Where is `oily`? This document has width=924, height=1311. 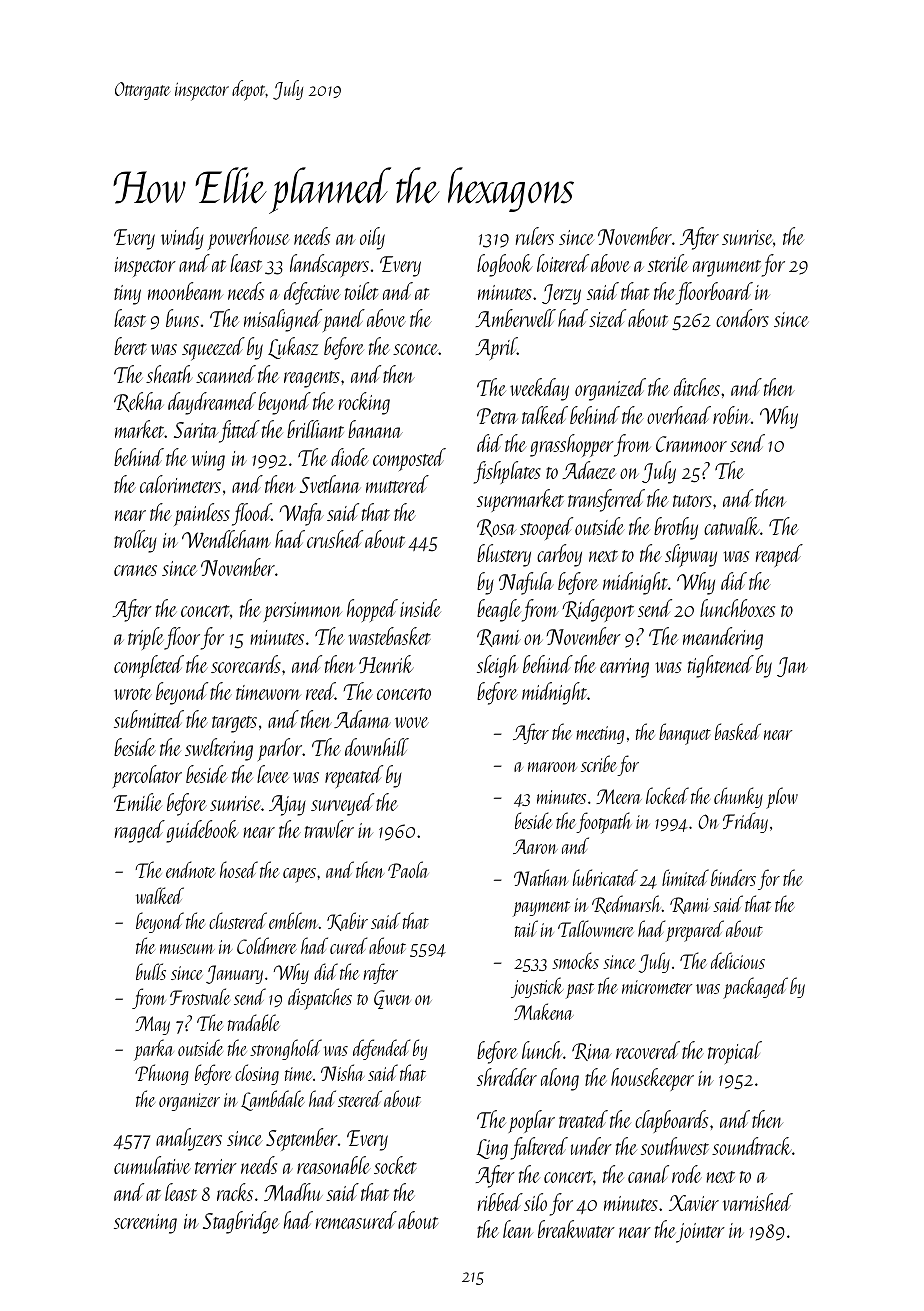 oily is located at coordinates (372, 238).
